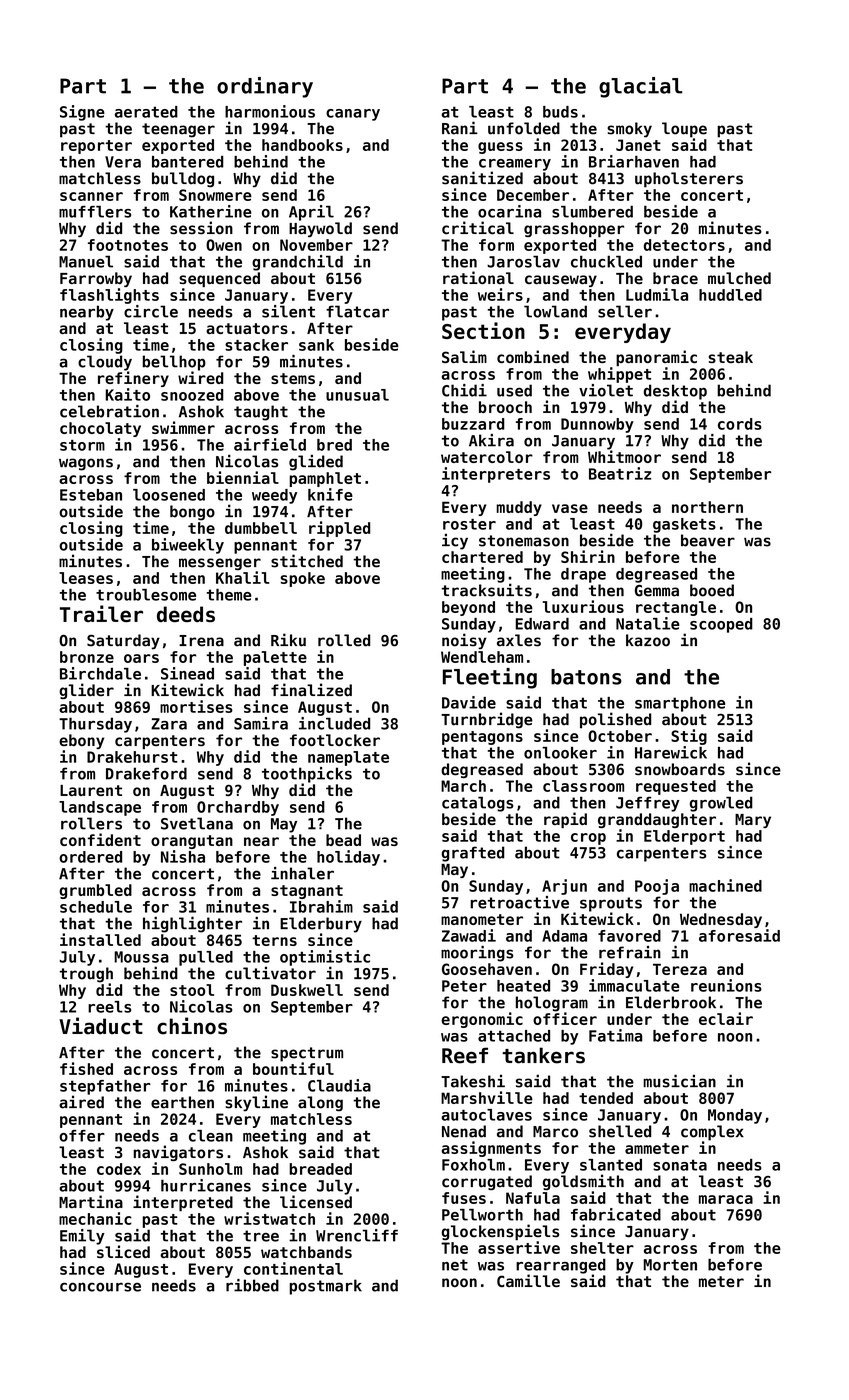 The image size is (849, 1400). Describe the element at coordinates (465, 1055) in the screenshot. I see `Reef` at that location.
